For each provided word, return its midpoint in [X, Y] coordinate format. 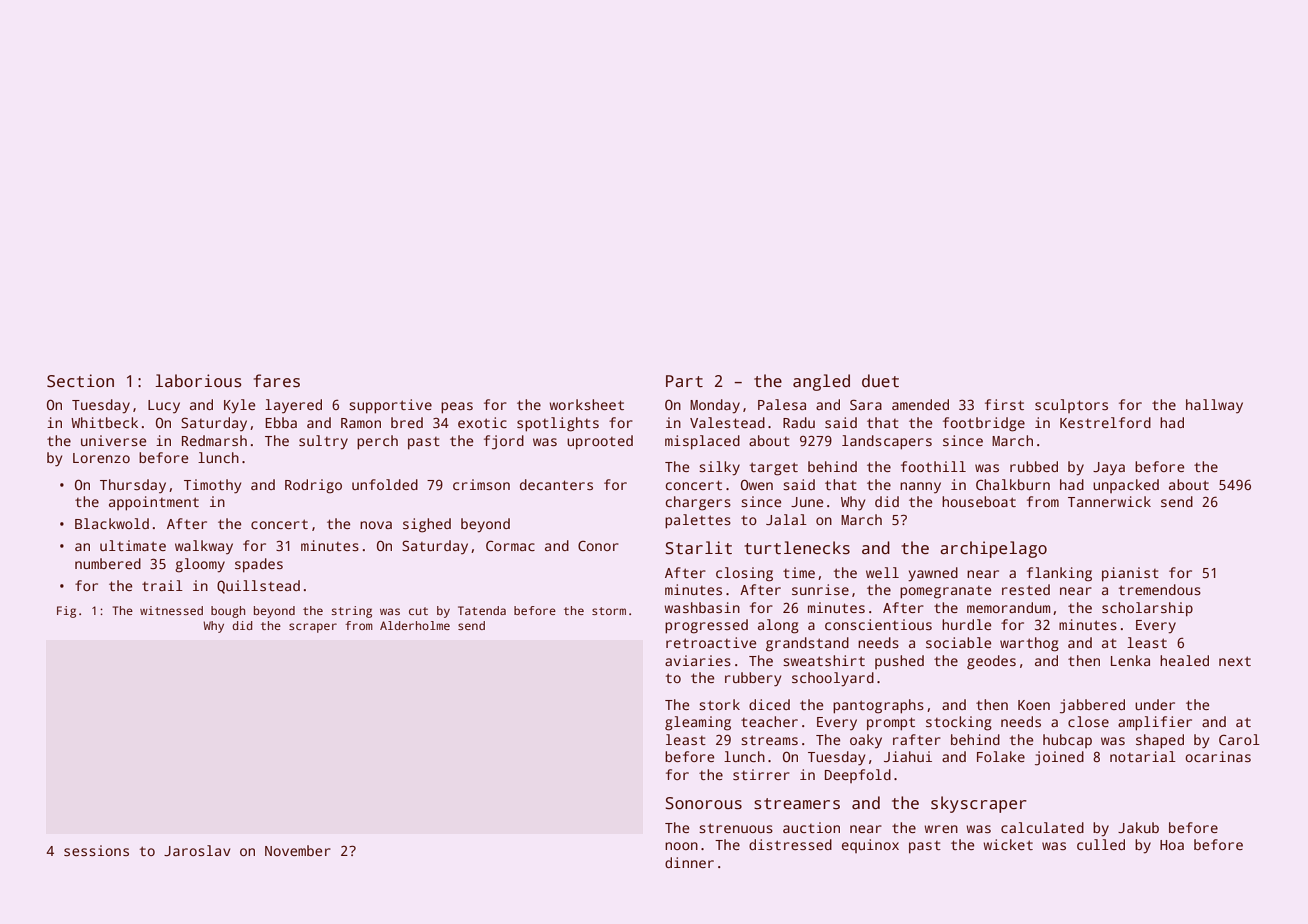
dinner [689, 862]
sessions [96, 850]
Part [684, 381]
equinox [870, 846]
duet [880, 381]
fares [277, 381]
